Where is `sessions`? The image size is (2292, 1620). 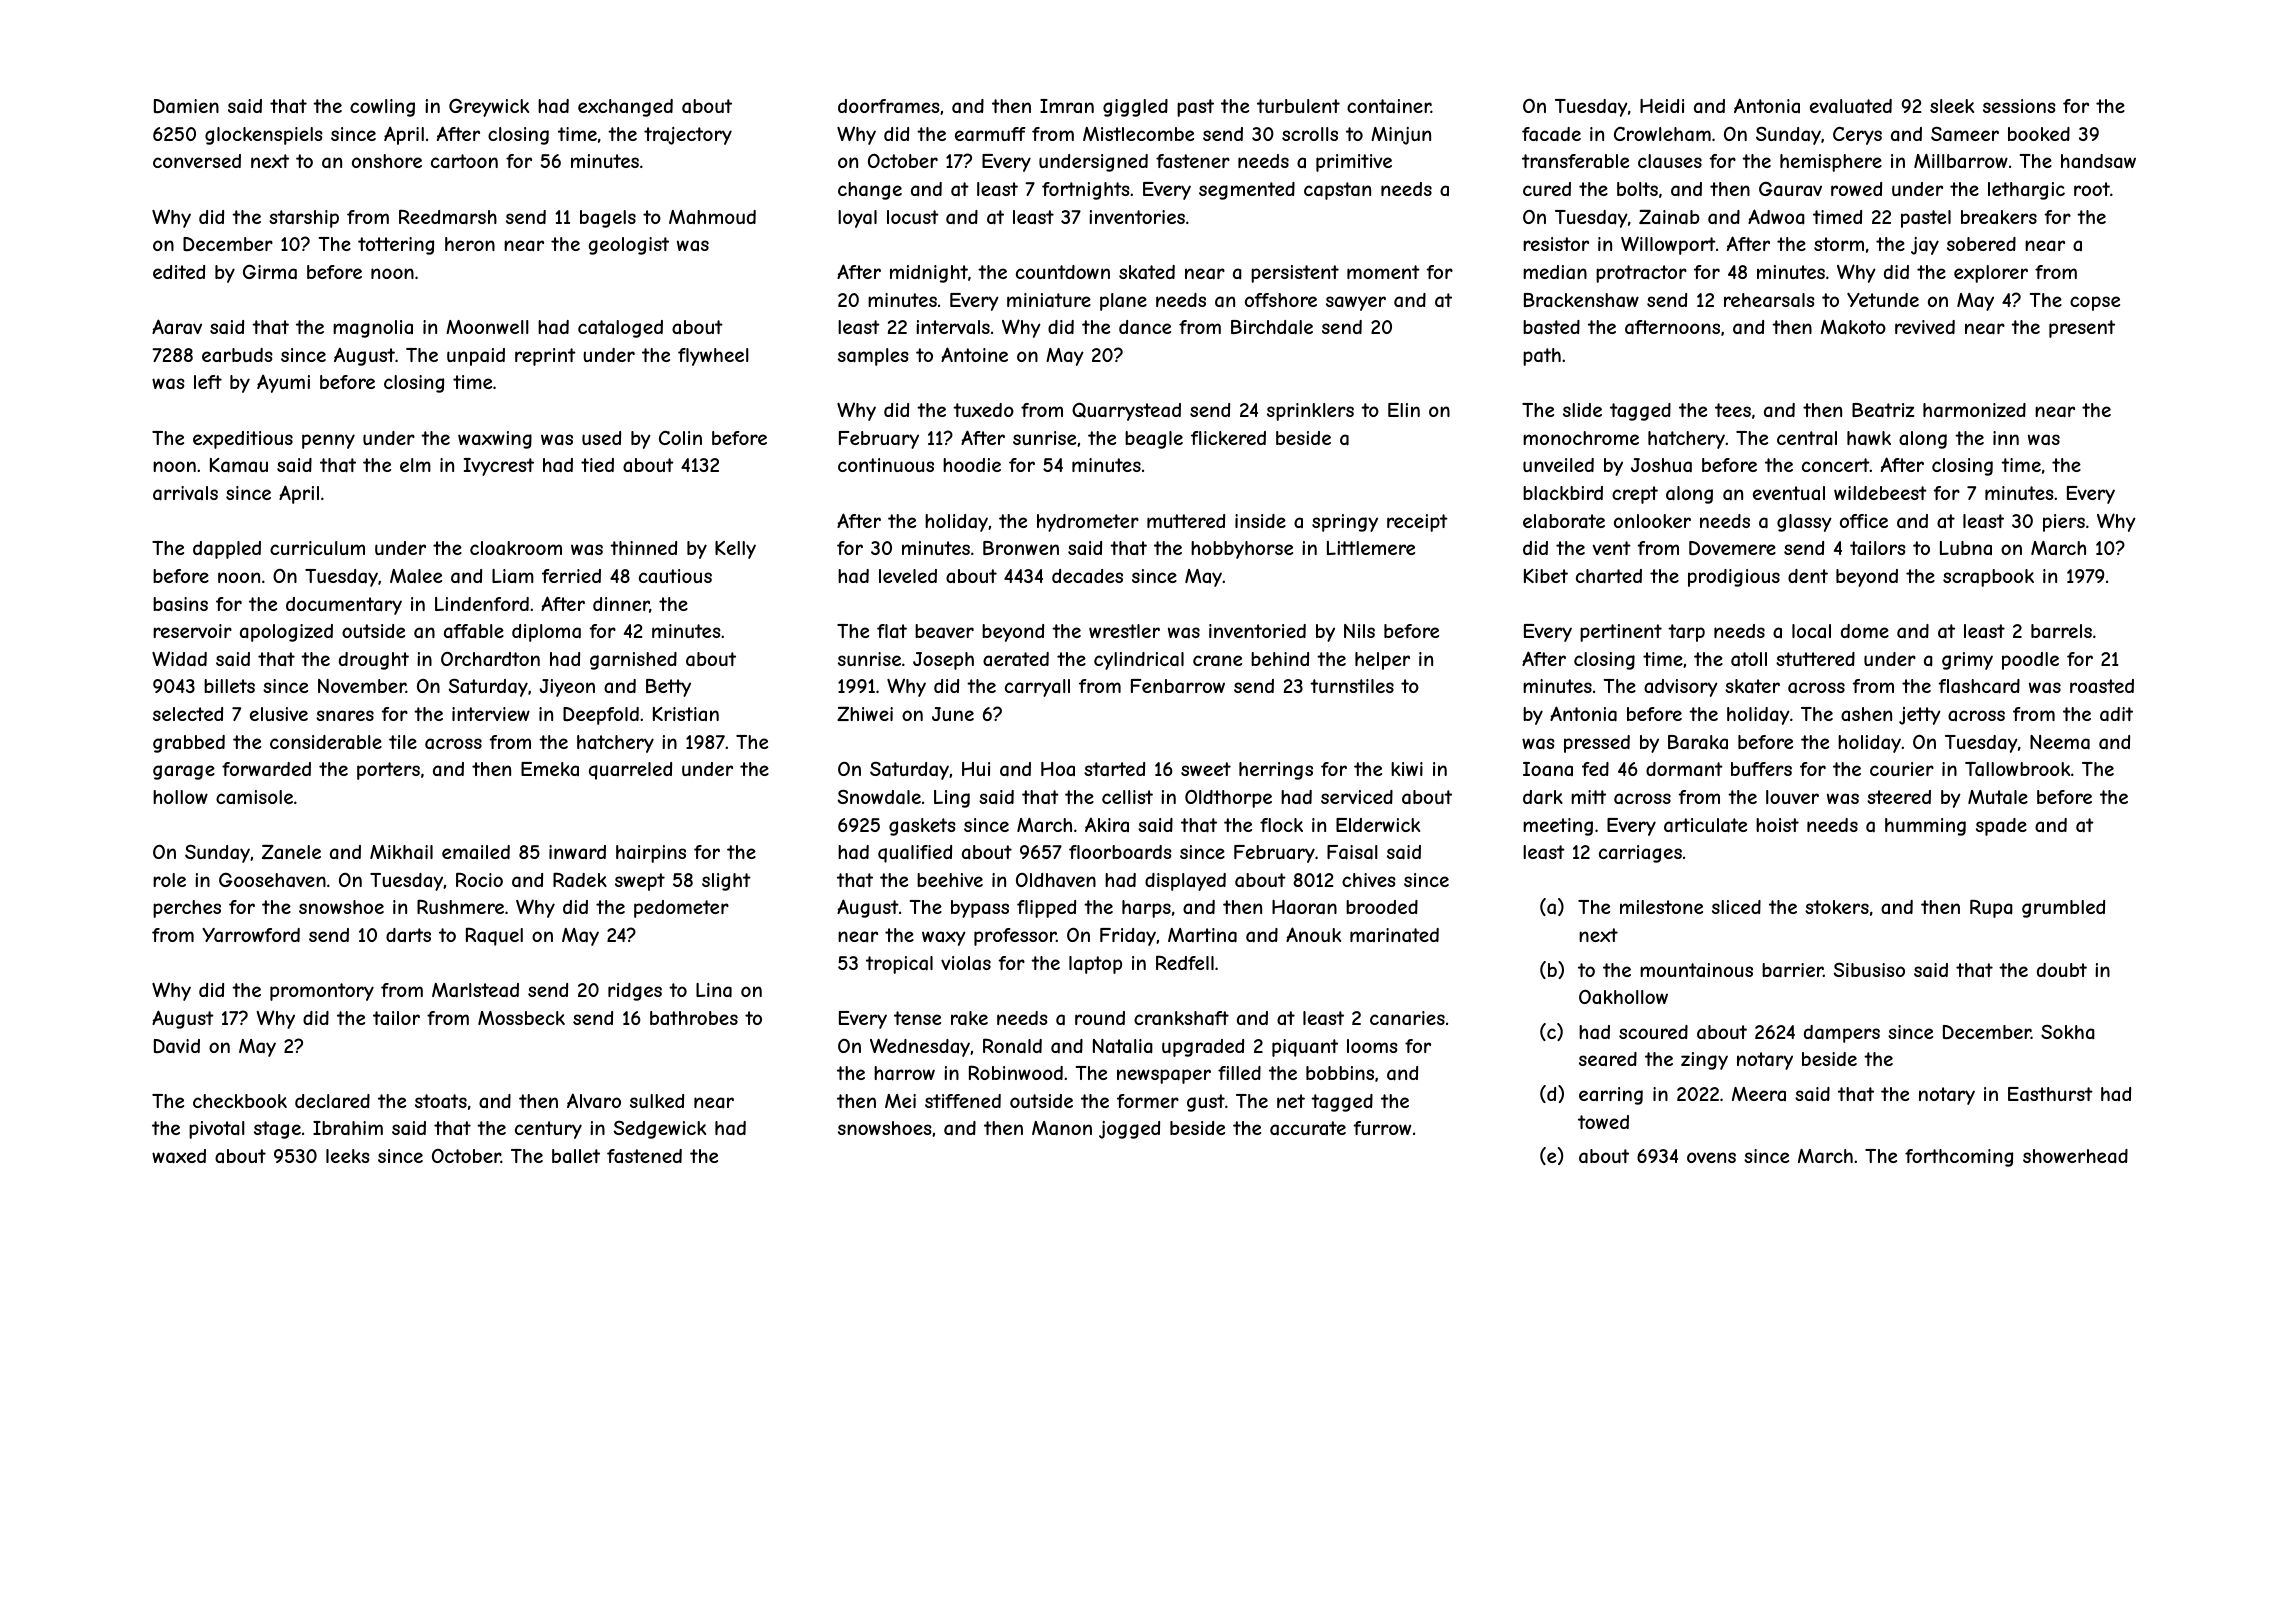
sessions is located at coordinates (2019, 106).
